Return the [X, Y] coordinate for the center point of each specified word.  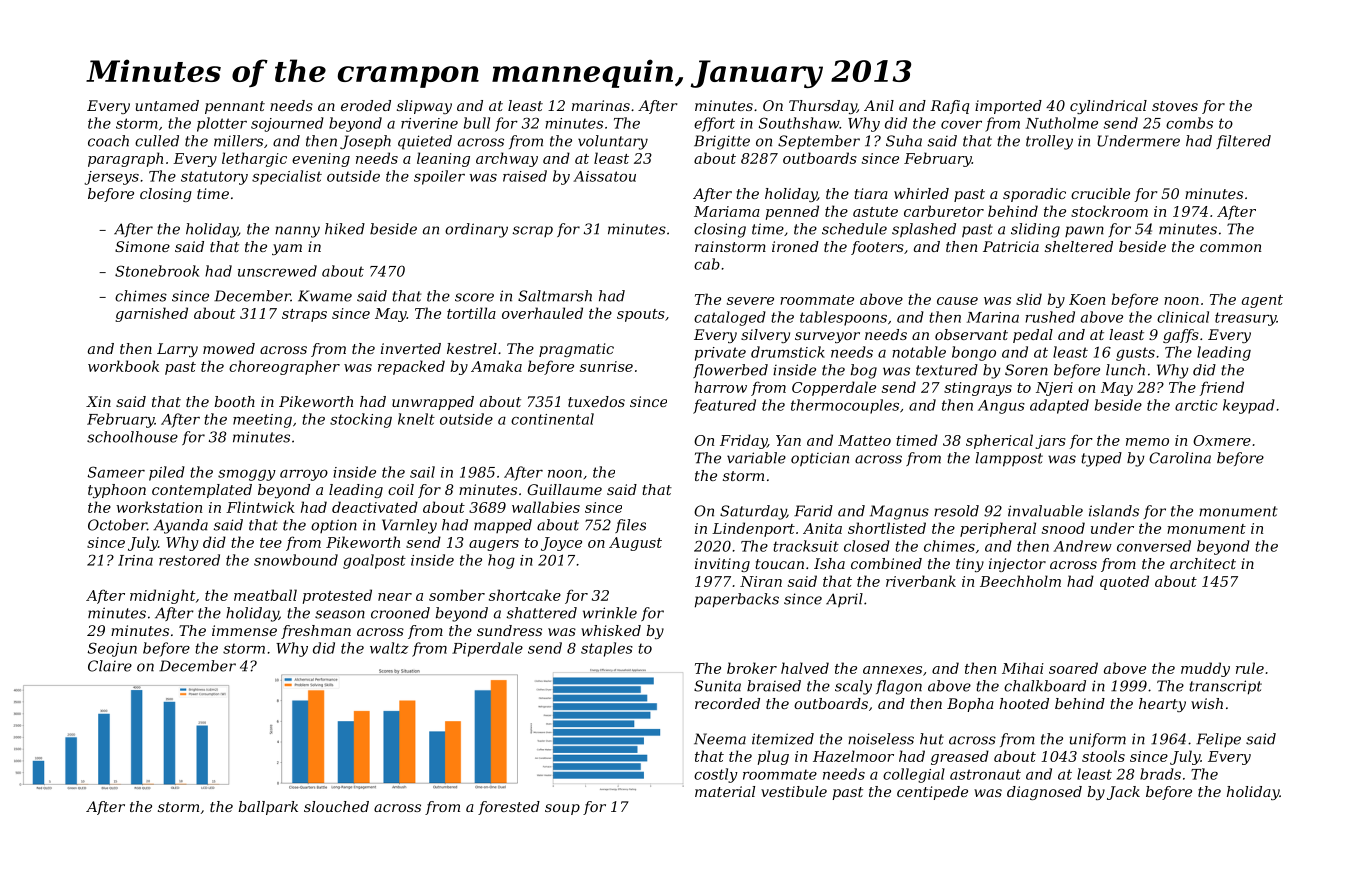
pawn [1084, 231]
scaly [853, 687]
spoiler [439, 177]
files [630, 526]
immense [244, 630]
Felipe [1218, 740]
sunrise [606, 366]
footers [877, 248]
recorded [727, 703]
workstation [159, 507]
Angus [1001, 407]
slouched [336, 806]
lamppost [1009, 459]
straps [304, 315]
